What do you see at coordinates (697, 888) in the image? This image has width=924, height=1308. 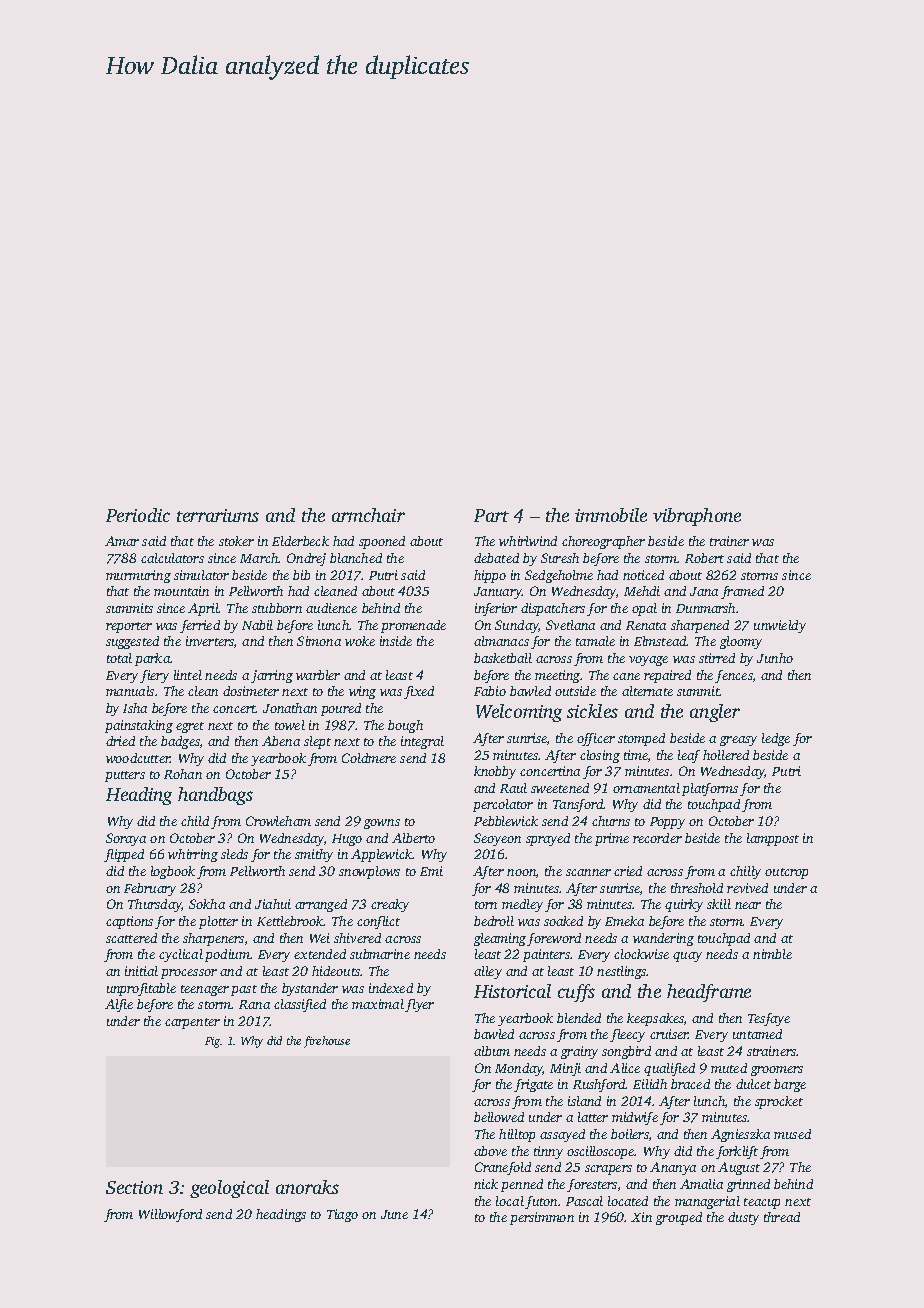 I see `threshold` at bounding box center [697, 888].
